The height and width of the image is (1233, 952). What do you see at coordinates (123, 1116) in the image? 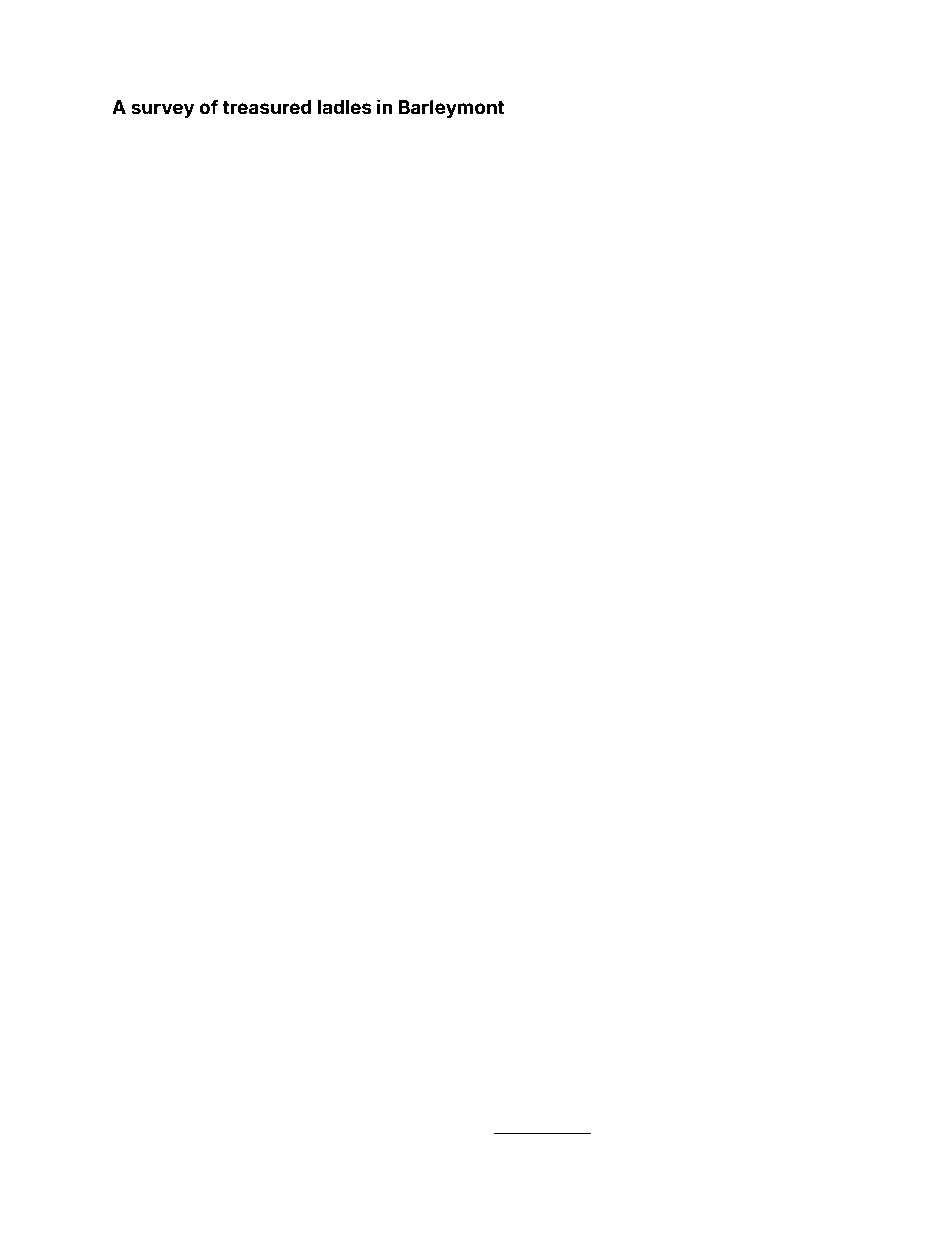
I see `Kenji` at bounding box center [123, 1116].
